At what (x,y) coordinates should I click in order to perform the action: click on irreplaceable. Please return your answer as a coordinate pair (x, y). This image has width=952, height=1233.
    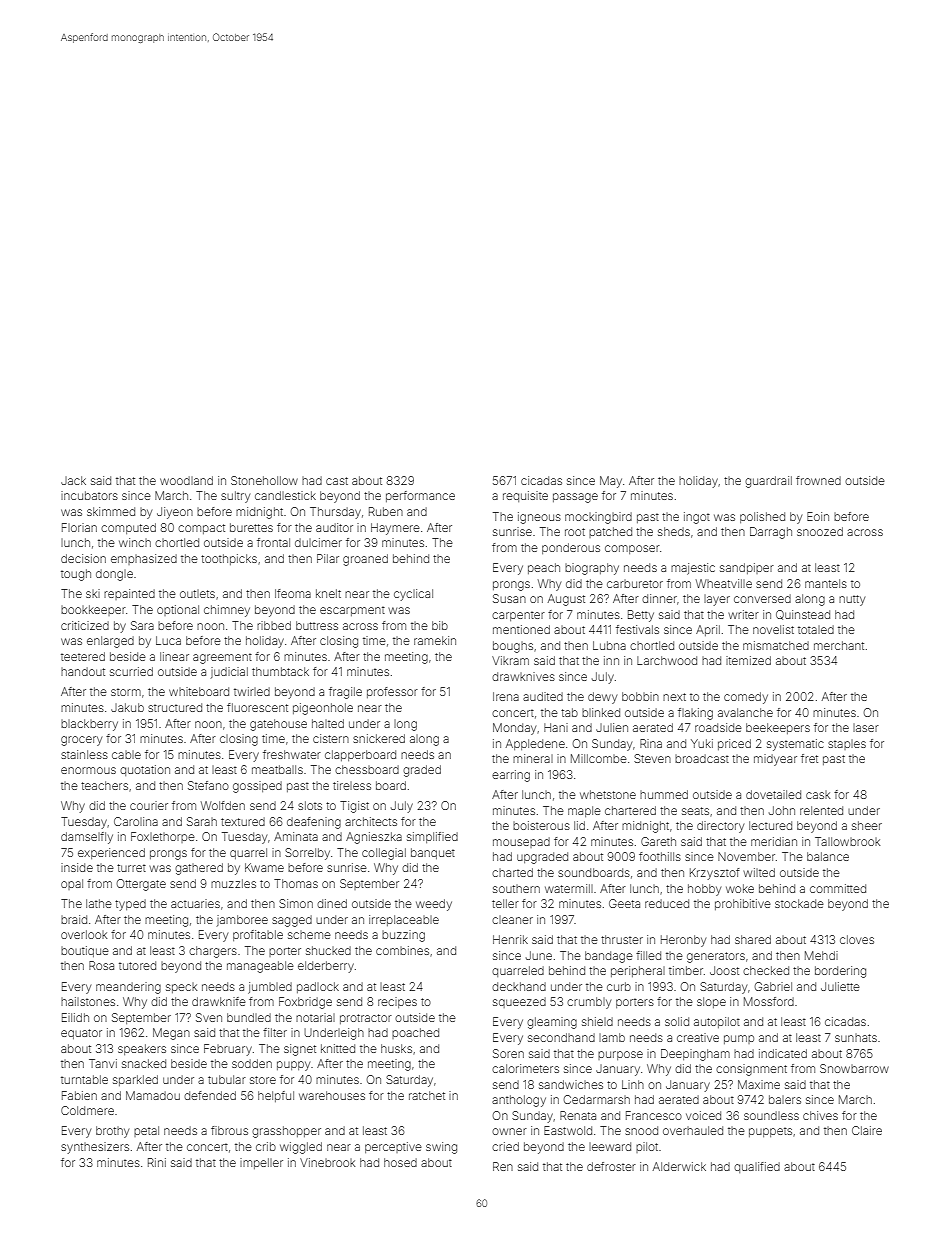
    Looking at the image, I should click on (404, 920).
